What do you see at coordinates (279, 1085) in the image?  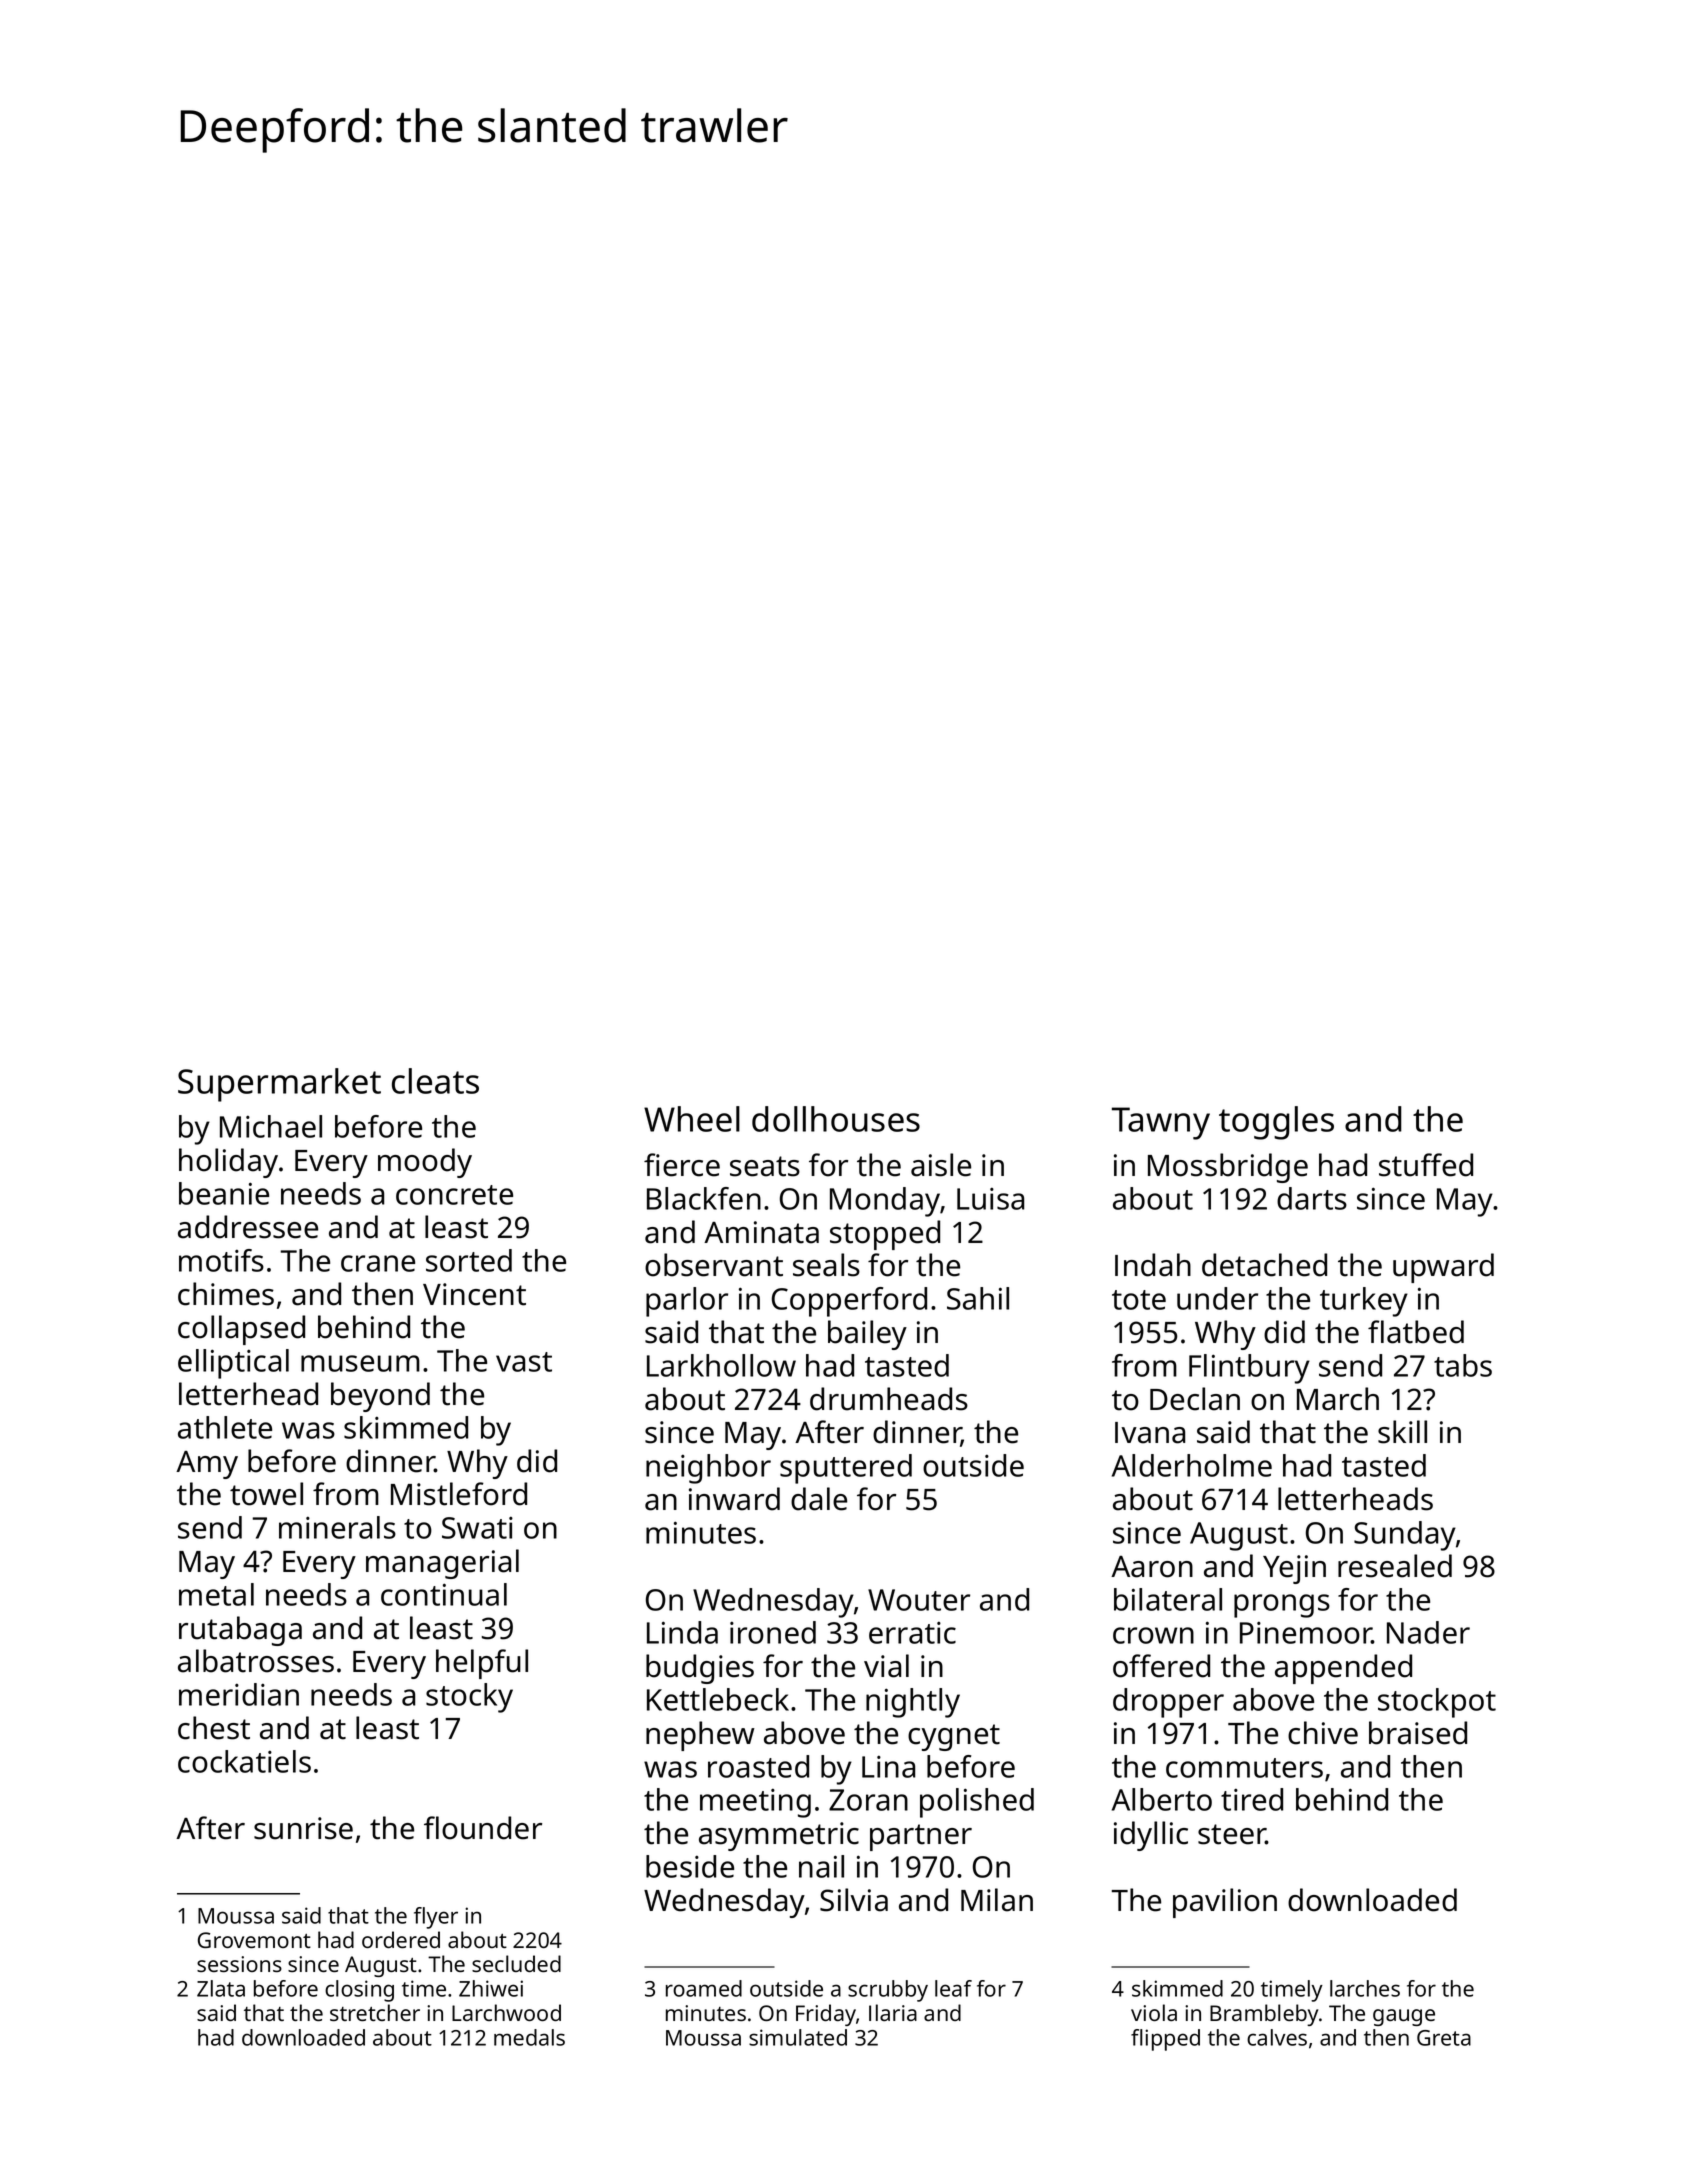 I see `Supermarket` at bounding box center [279, 1085].
